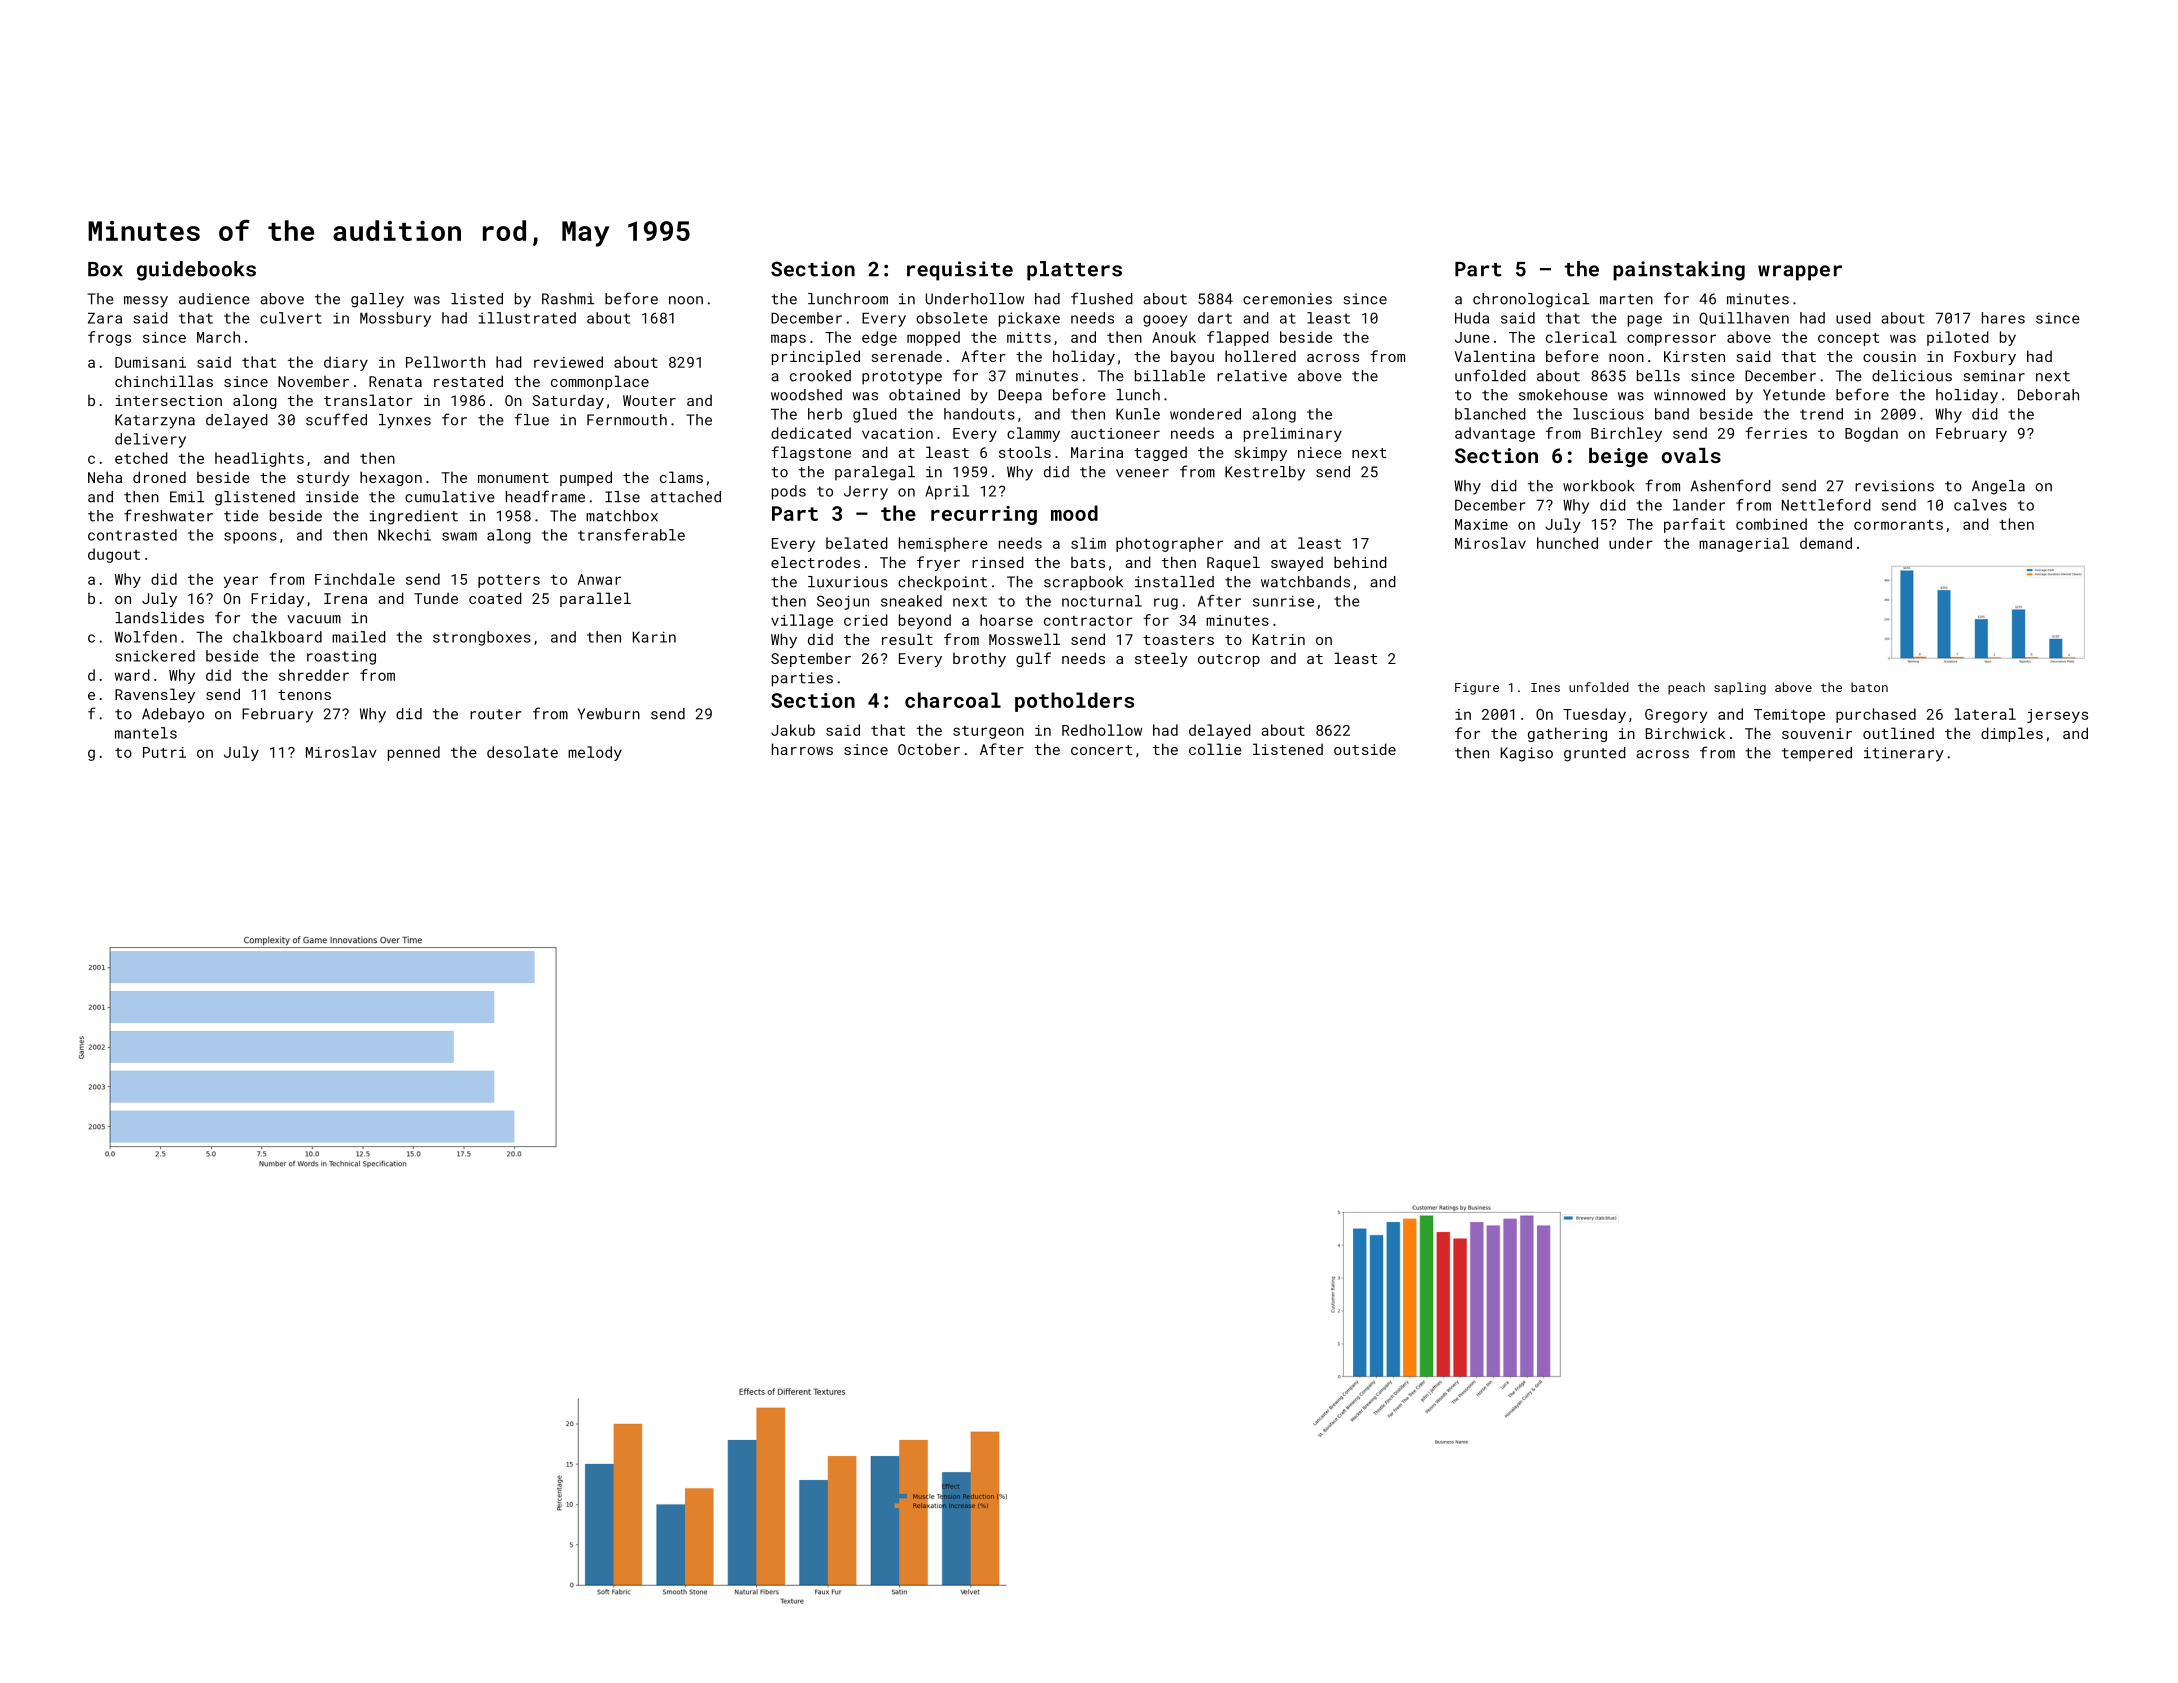 The image size is (2178, 1683). I want to click on messy, so click(146, 302).
